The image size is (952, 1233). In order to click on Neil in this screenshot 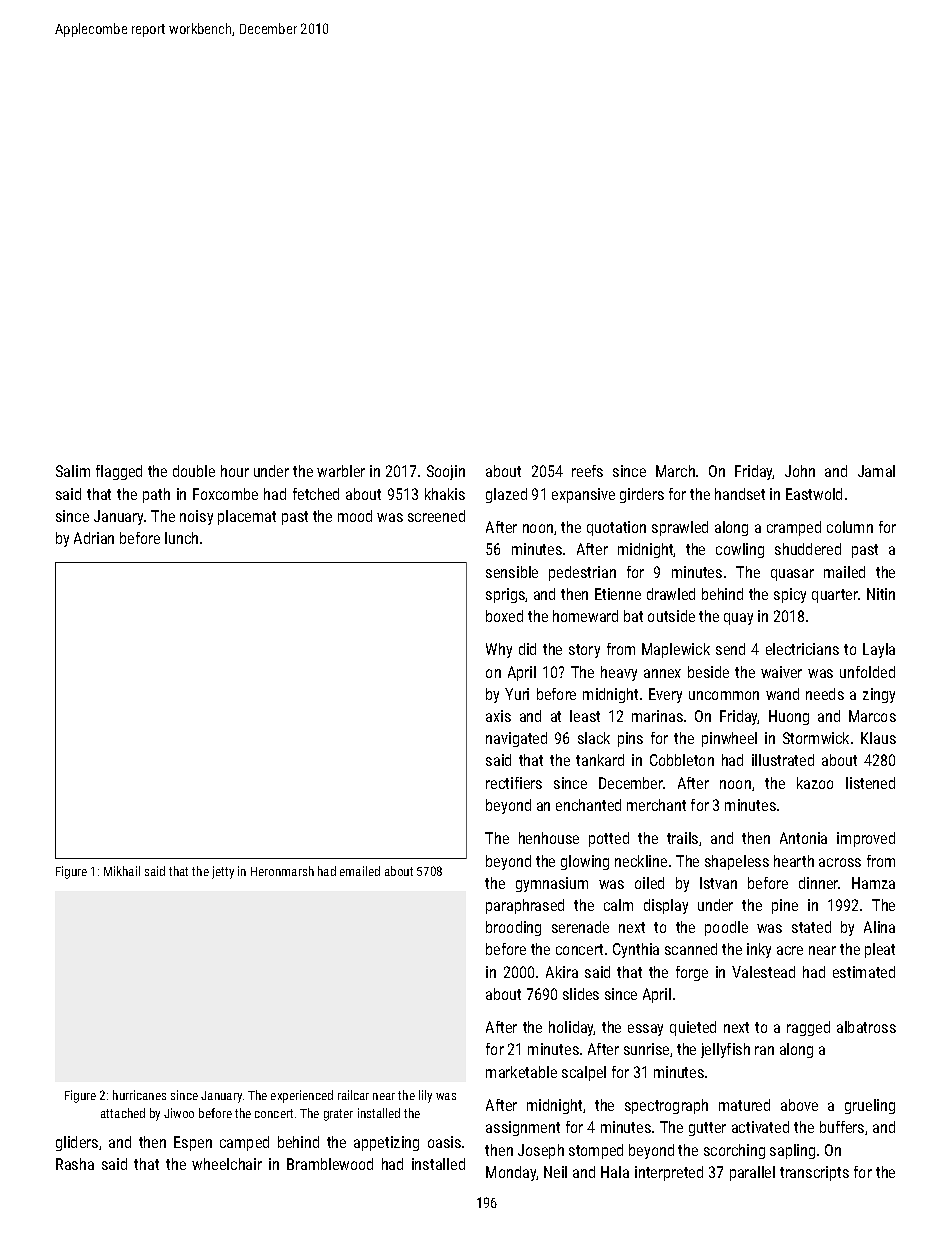, I will do `click(555, 1172)`.
